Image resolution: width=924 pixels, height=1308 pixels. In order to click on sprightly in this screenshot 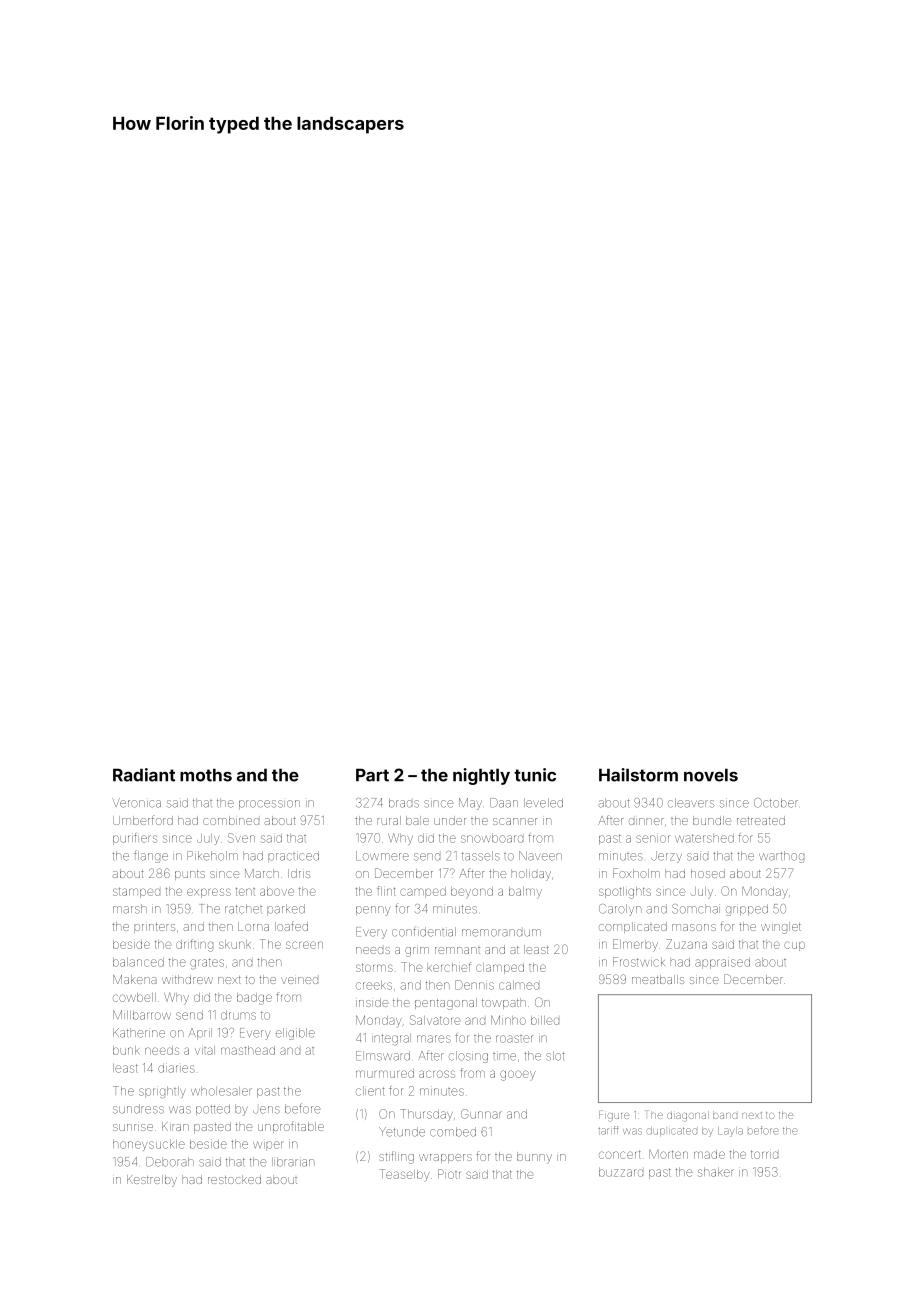, I will do `click(162, 1092)`.
